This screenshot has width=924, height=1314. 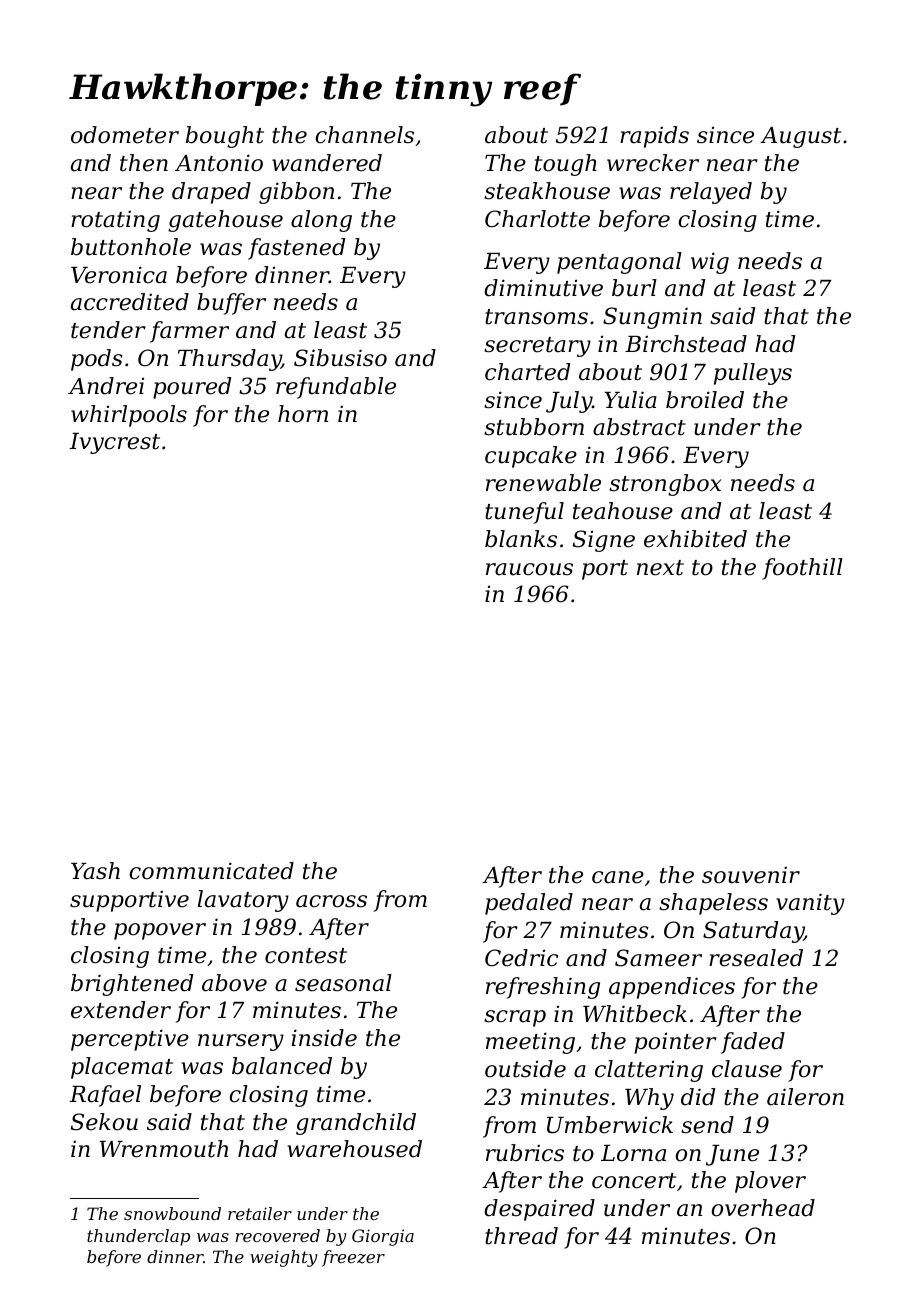 I want to click on poured, so click(x=192, y=388).
